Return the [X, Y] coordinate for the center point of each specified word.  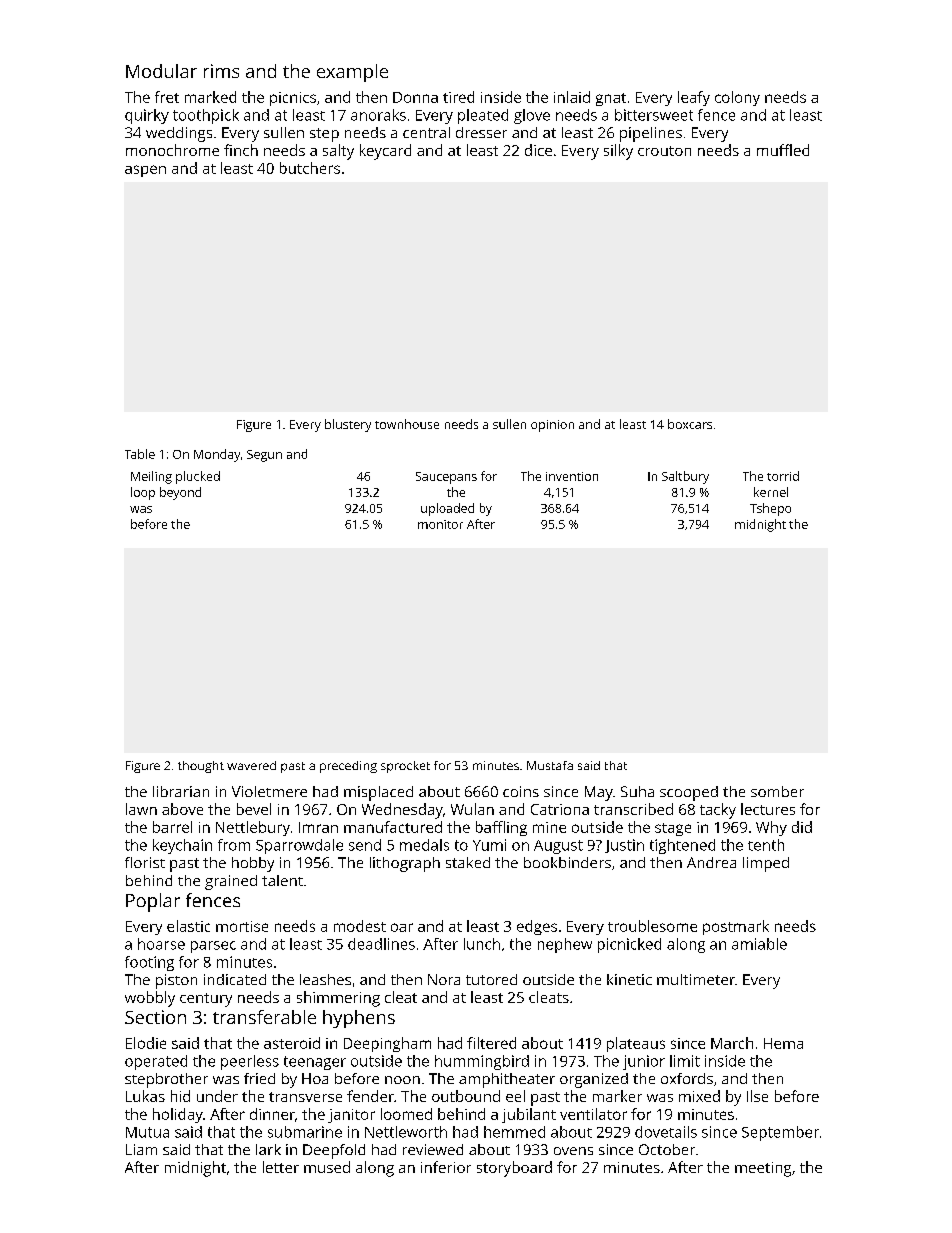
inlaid [572, 97]
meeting [763, 1169]
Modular [161, 71]
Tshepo [770, 509]
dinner [272, 1114]
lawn [141, 809]
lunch [482, 944]
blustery [348, 425]
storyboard [514, 1169]
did [802, 827]
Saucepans [446, 478]
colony [737, 98]
